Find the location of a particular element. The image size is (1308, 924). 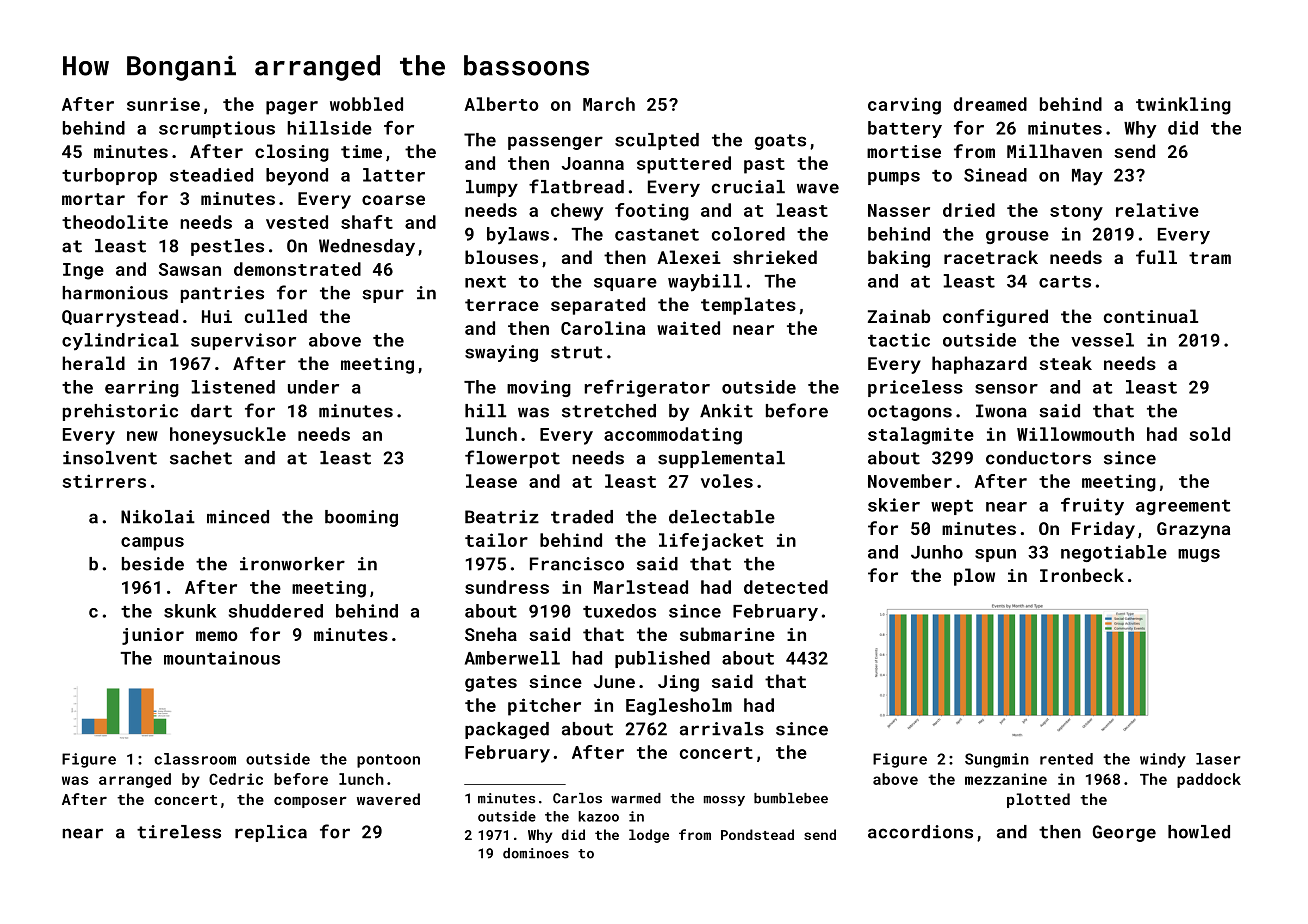

harmonious is located at coordinates (115, 293).
